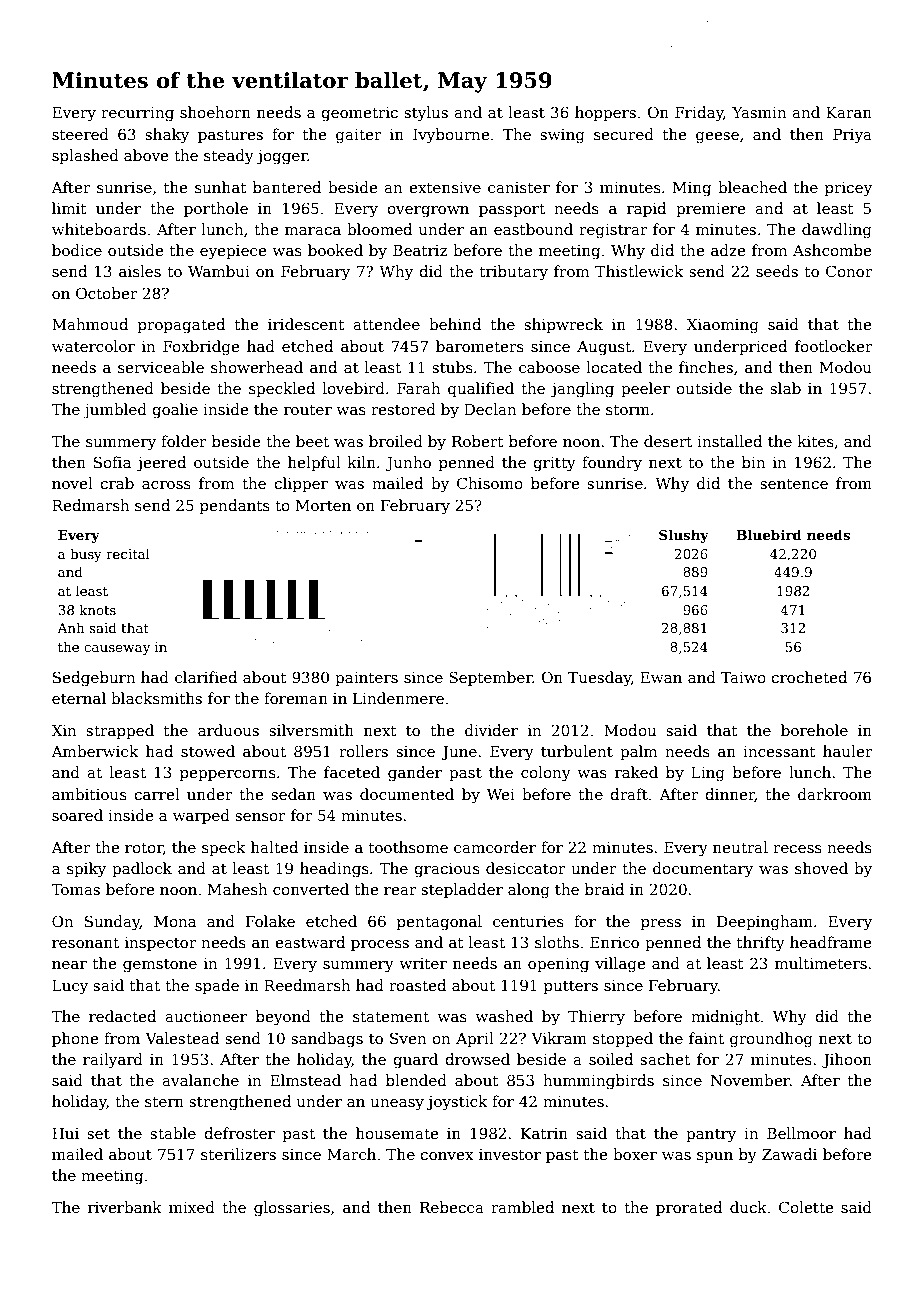  I want to click on extensive, so click(445, 187).
